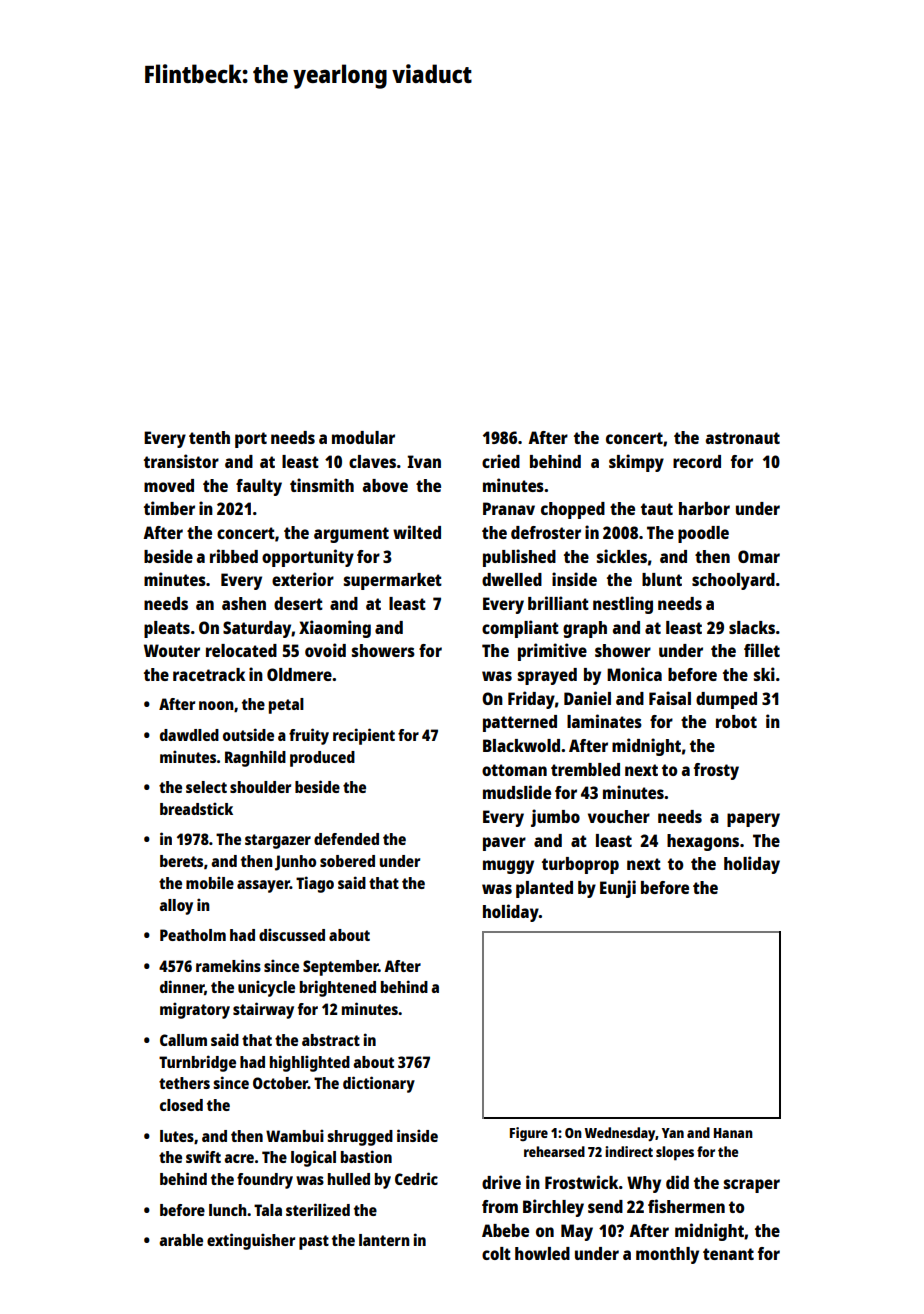 The width and height of the screenshot is (924, 1314). I want to click on transistor, so click(181, 461).
